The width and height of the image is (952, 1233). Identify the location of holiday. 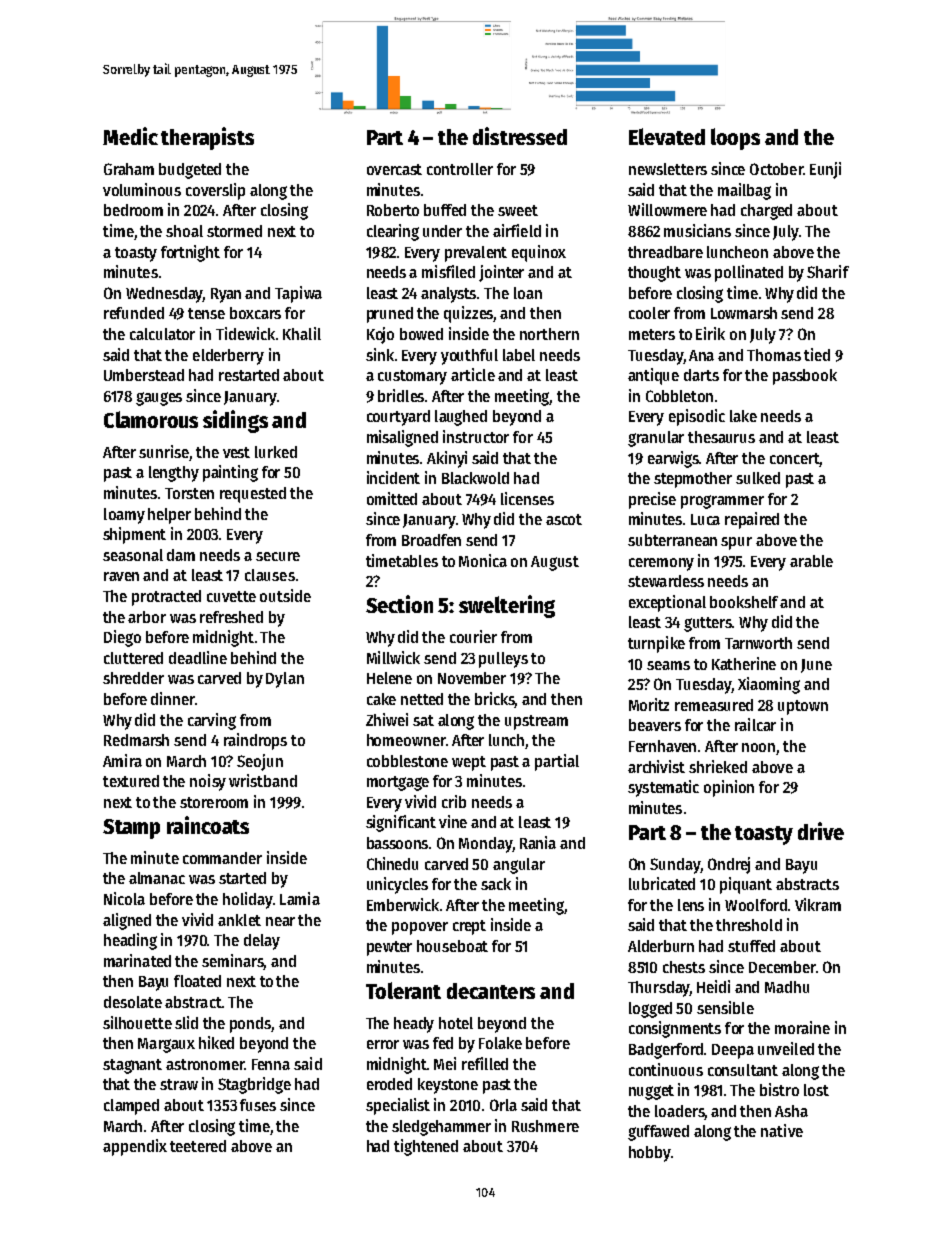
(248, 900).
